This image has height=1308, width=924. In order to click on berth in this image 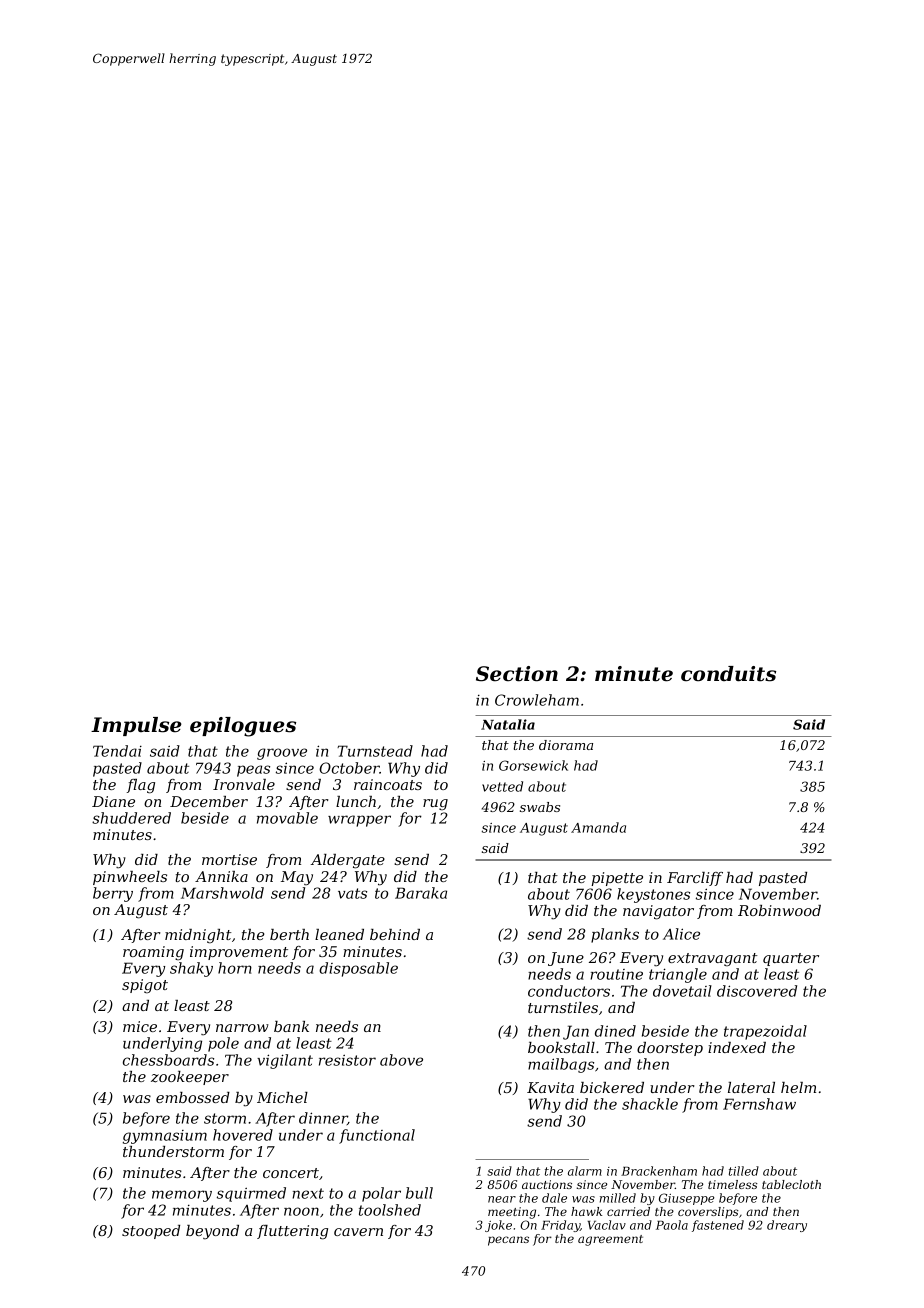, I will do `click(289, 934)`.
